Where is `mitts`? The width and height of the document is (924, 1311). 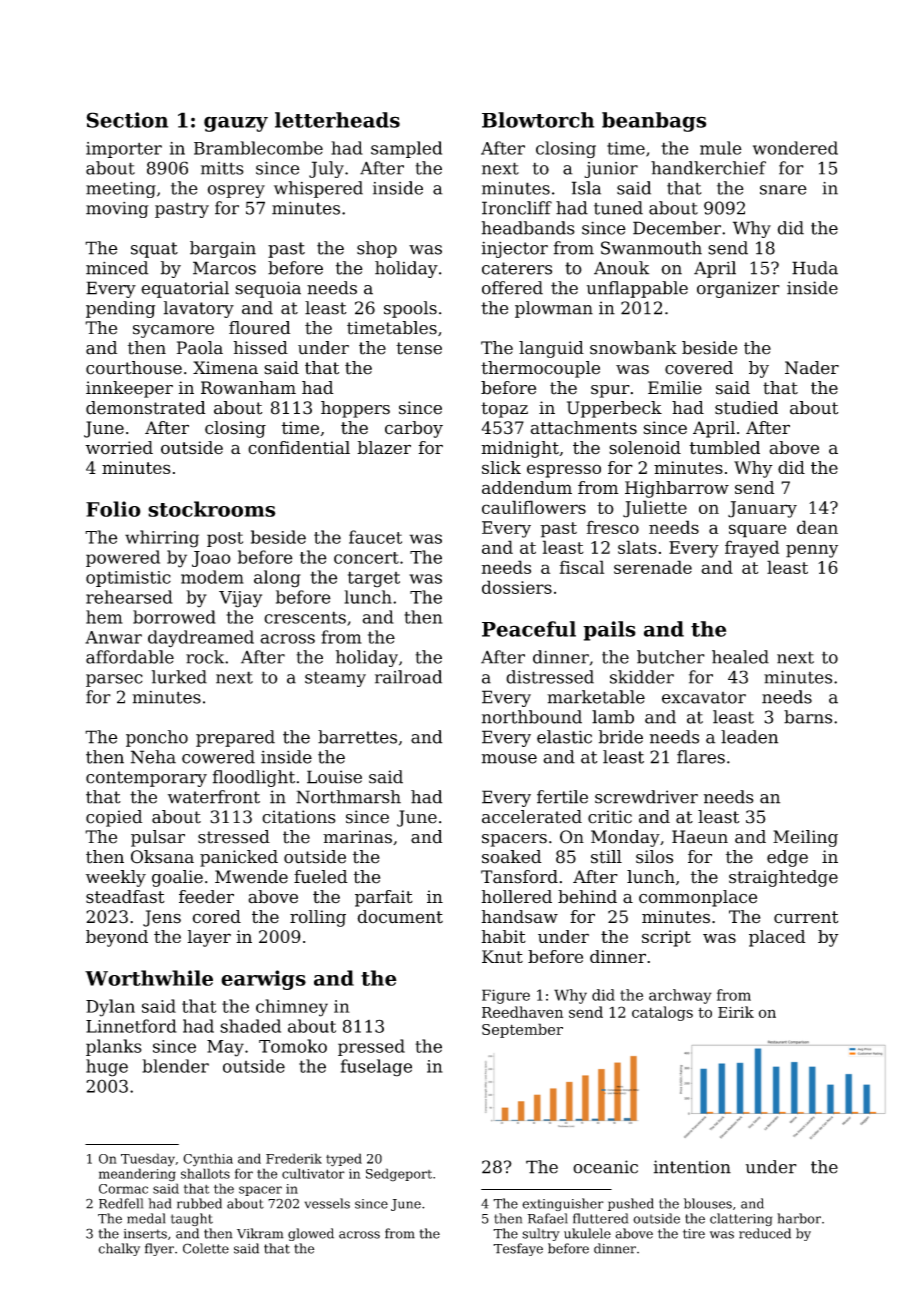
mitts is located at coordinates (222, 168).
